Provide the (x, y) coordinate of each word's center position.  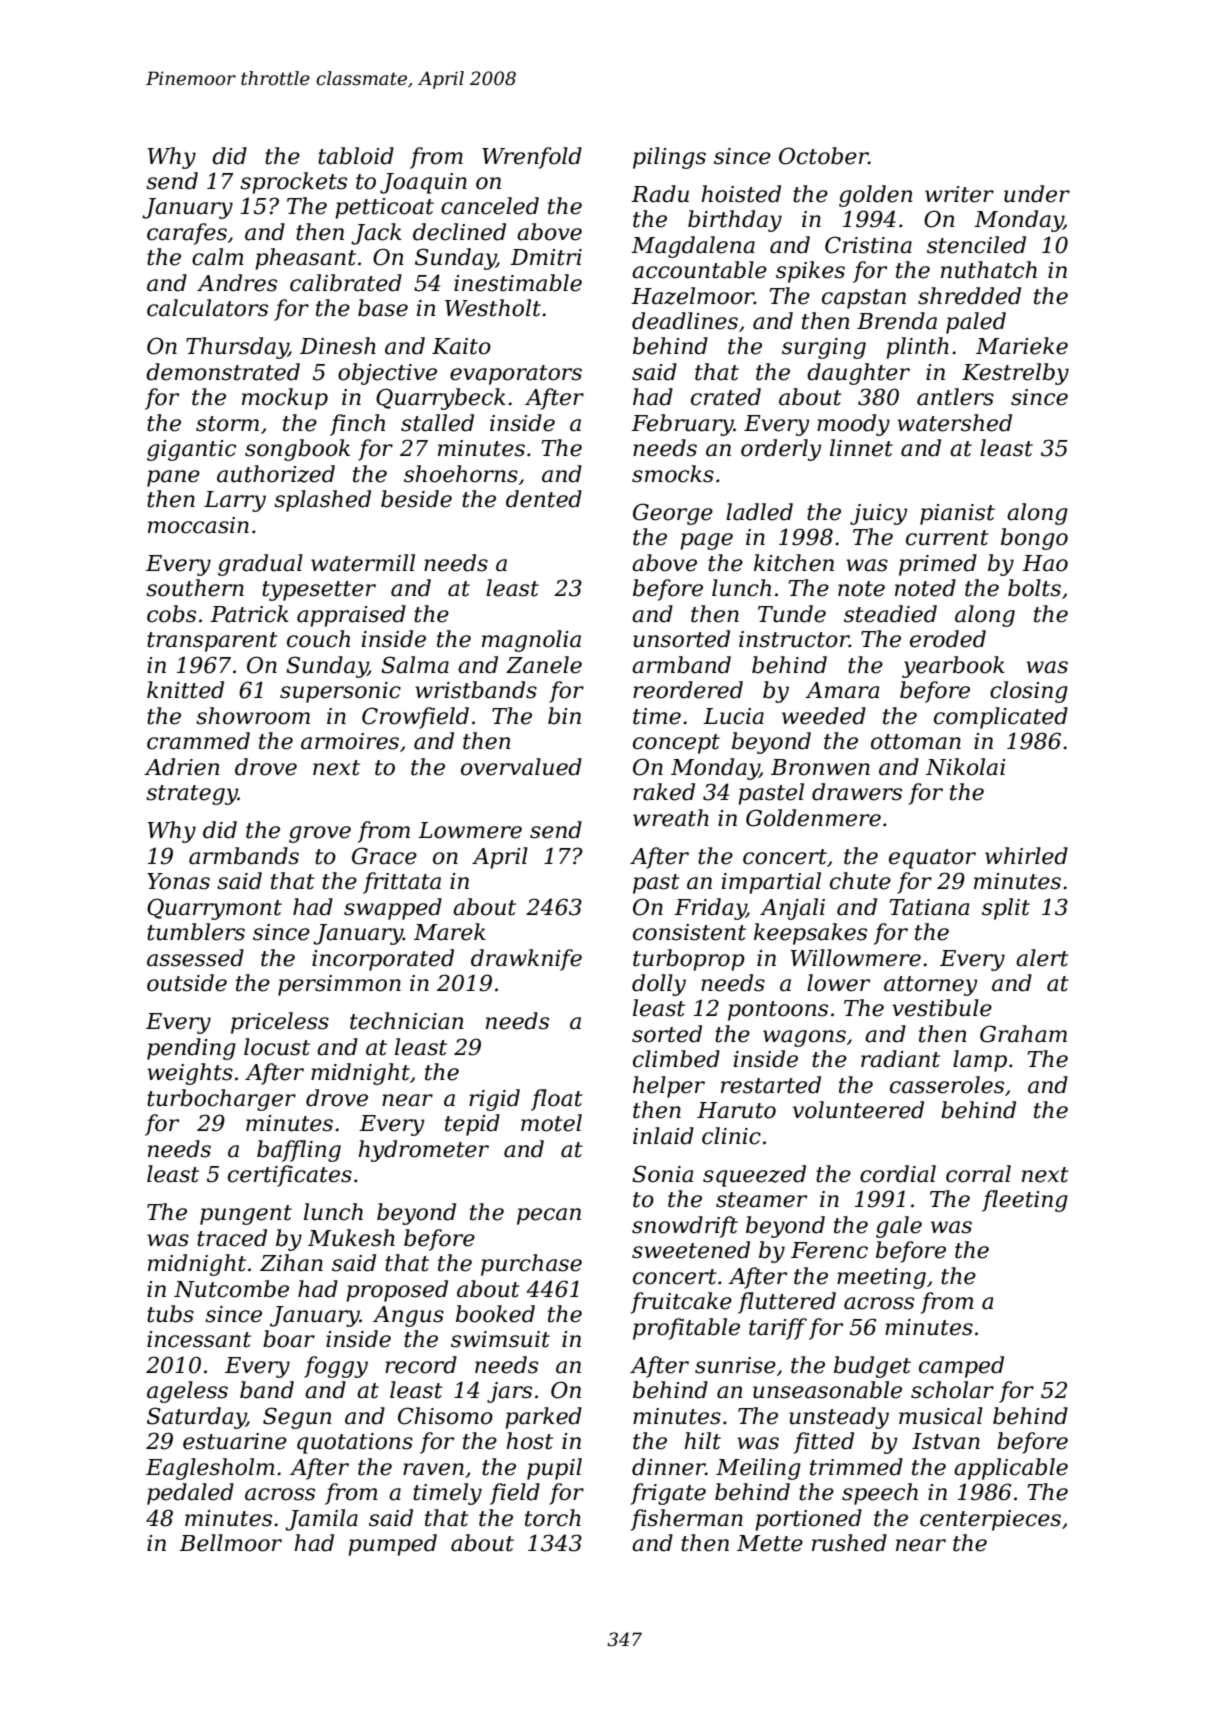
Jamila (321, 1520)
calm (218, 257)
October (823, 156)
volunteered (858, 1110)
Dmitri (546, 257)
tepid (472, 1125)
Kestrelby (1015, 374)
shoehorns (461, 474)
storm (227, 424)
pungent (246, 1215)
